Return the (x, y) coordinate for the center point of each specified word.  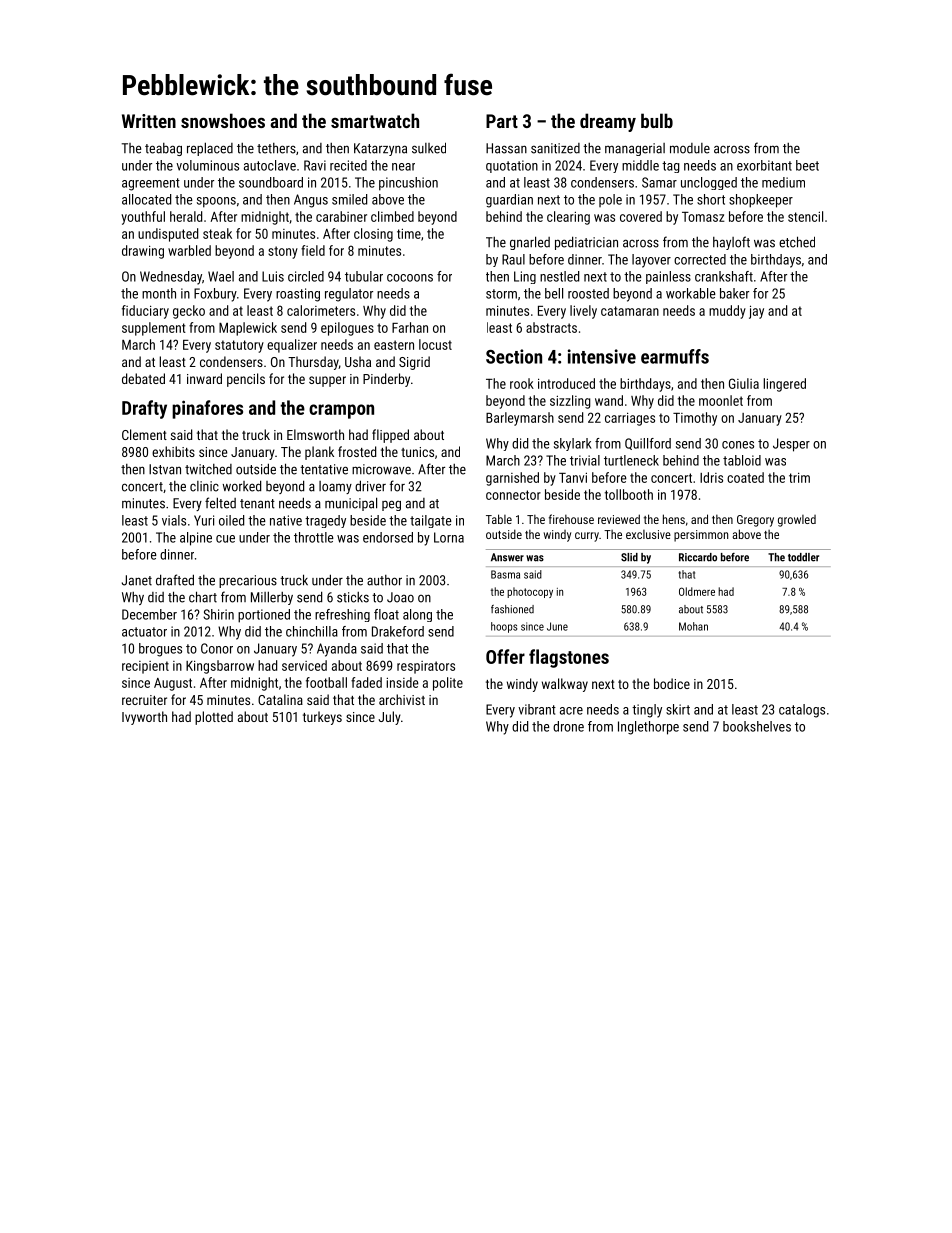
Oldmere (697, 591)
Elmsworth (315, 434)
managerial (635, 149)
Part (502, 121)
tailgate (431, 521)
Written (149, 121)
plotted (214, 718)
